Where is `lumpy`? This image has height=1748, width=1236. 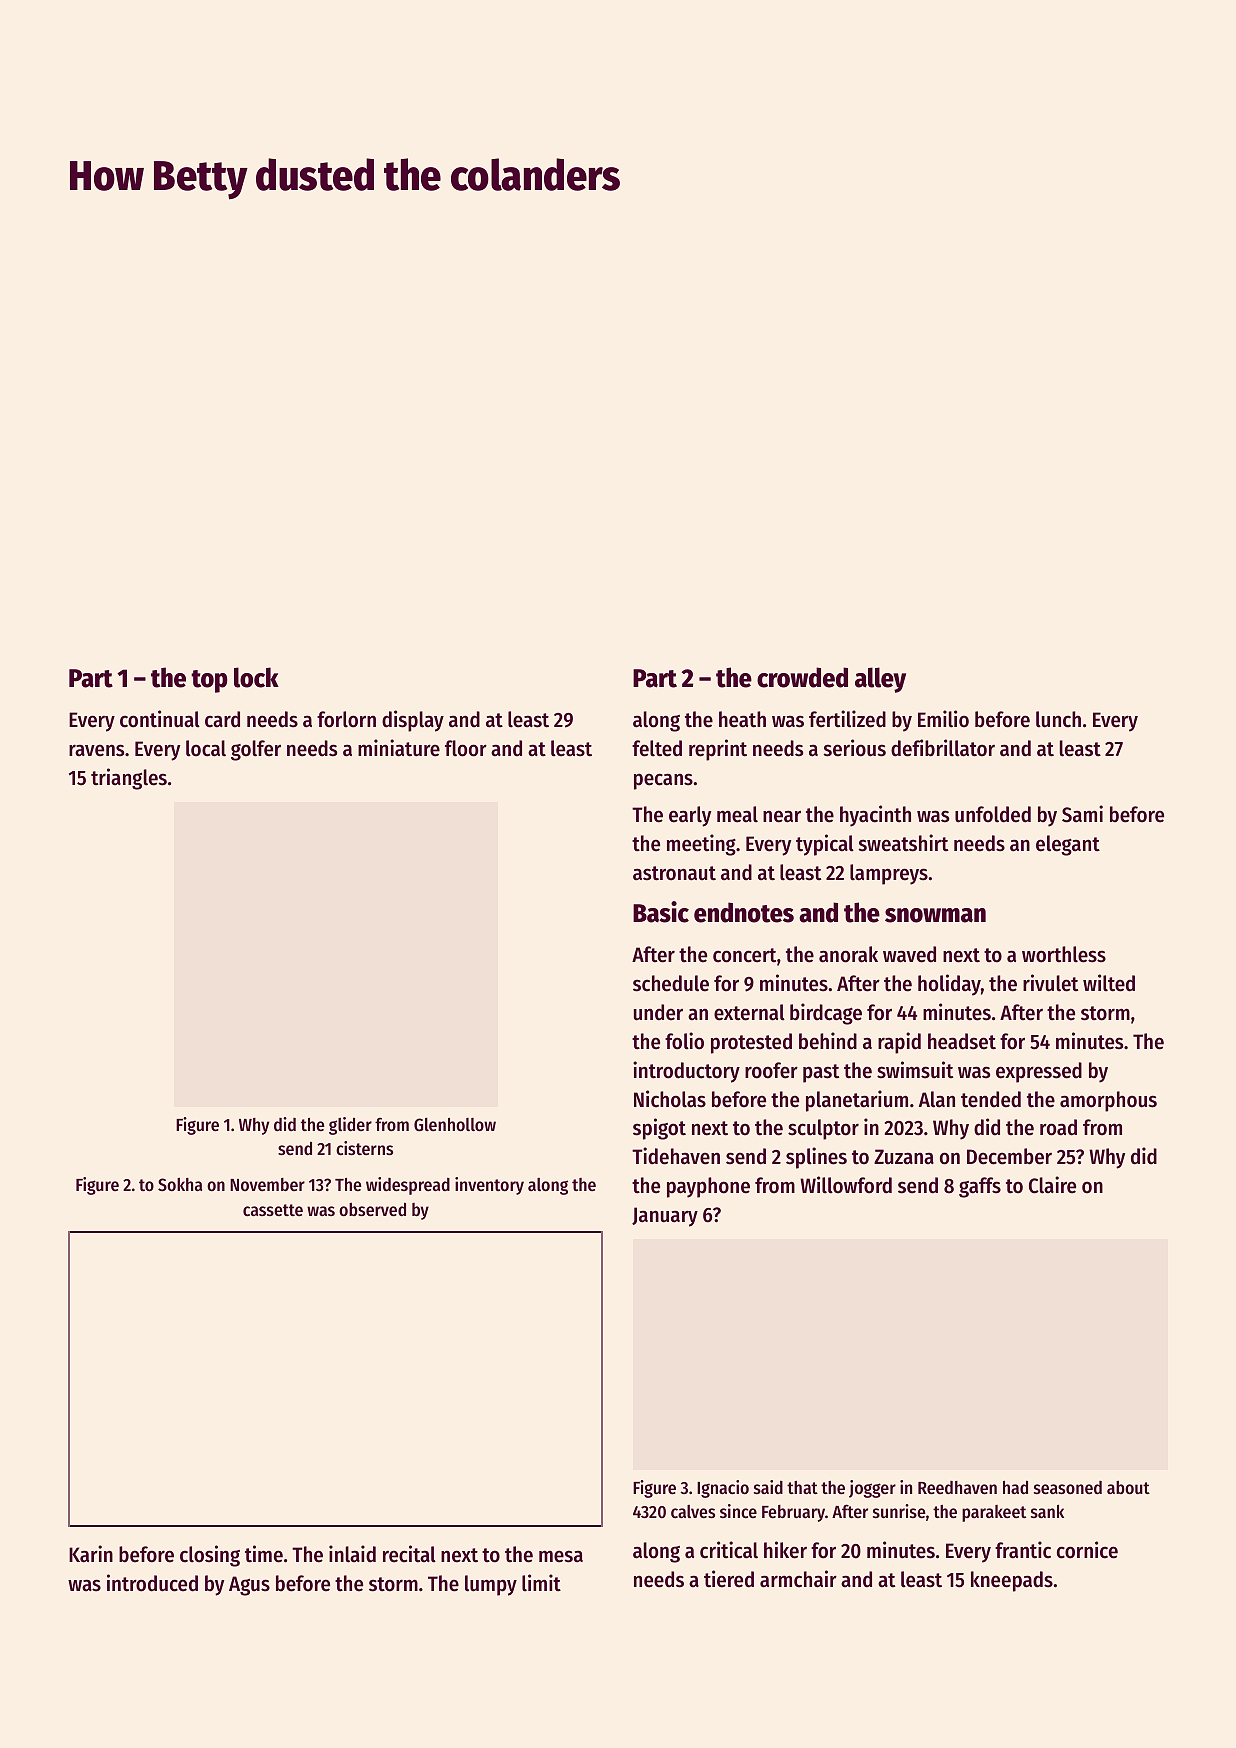
lumpy is located at coordinates (491, 1585).
